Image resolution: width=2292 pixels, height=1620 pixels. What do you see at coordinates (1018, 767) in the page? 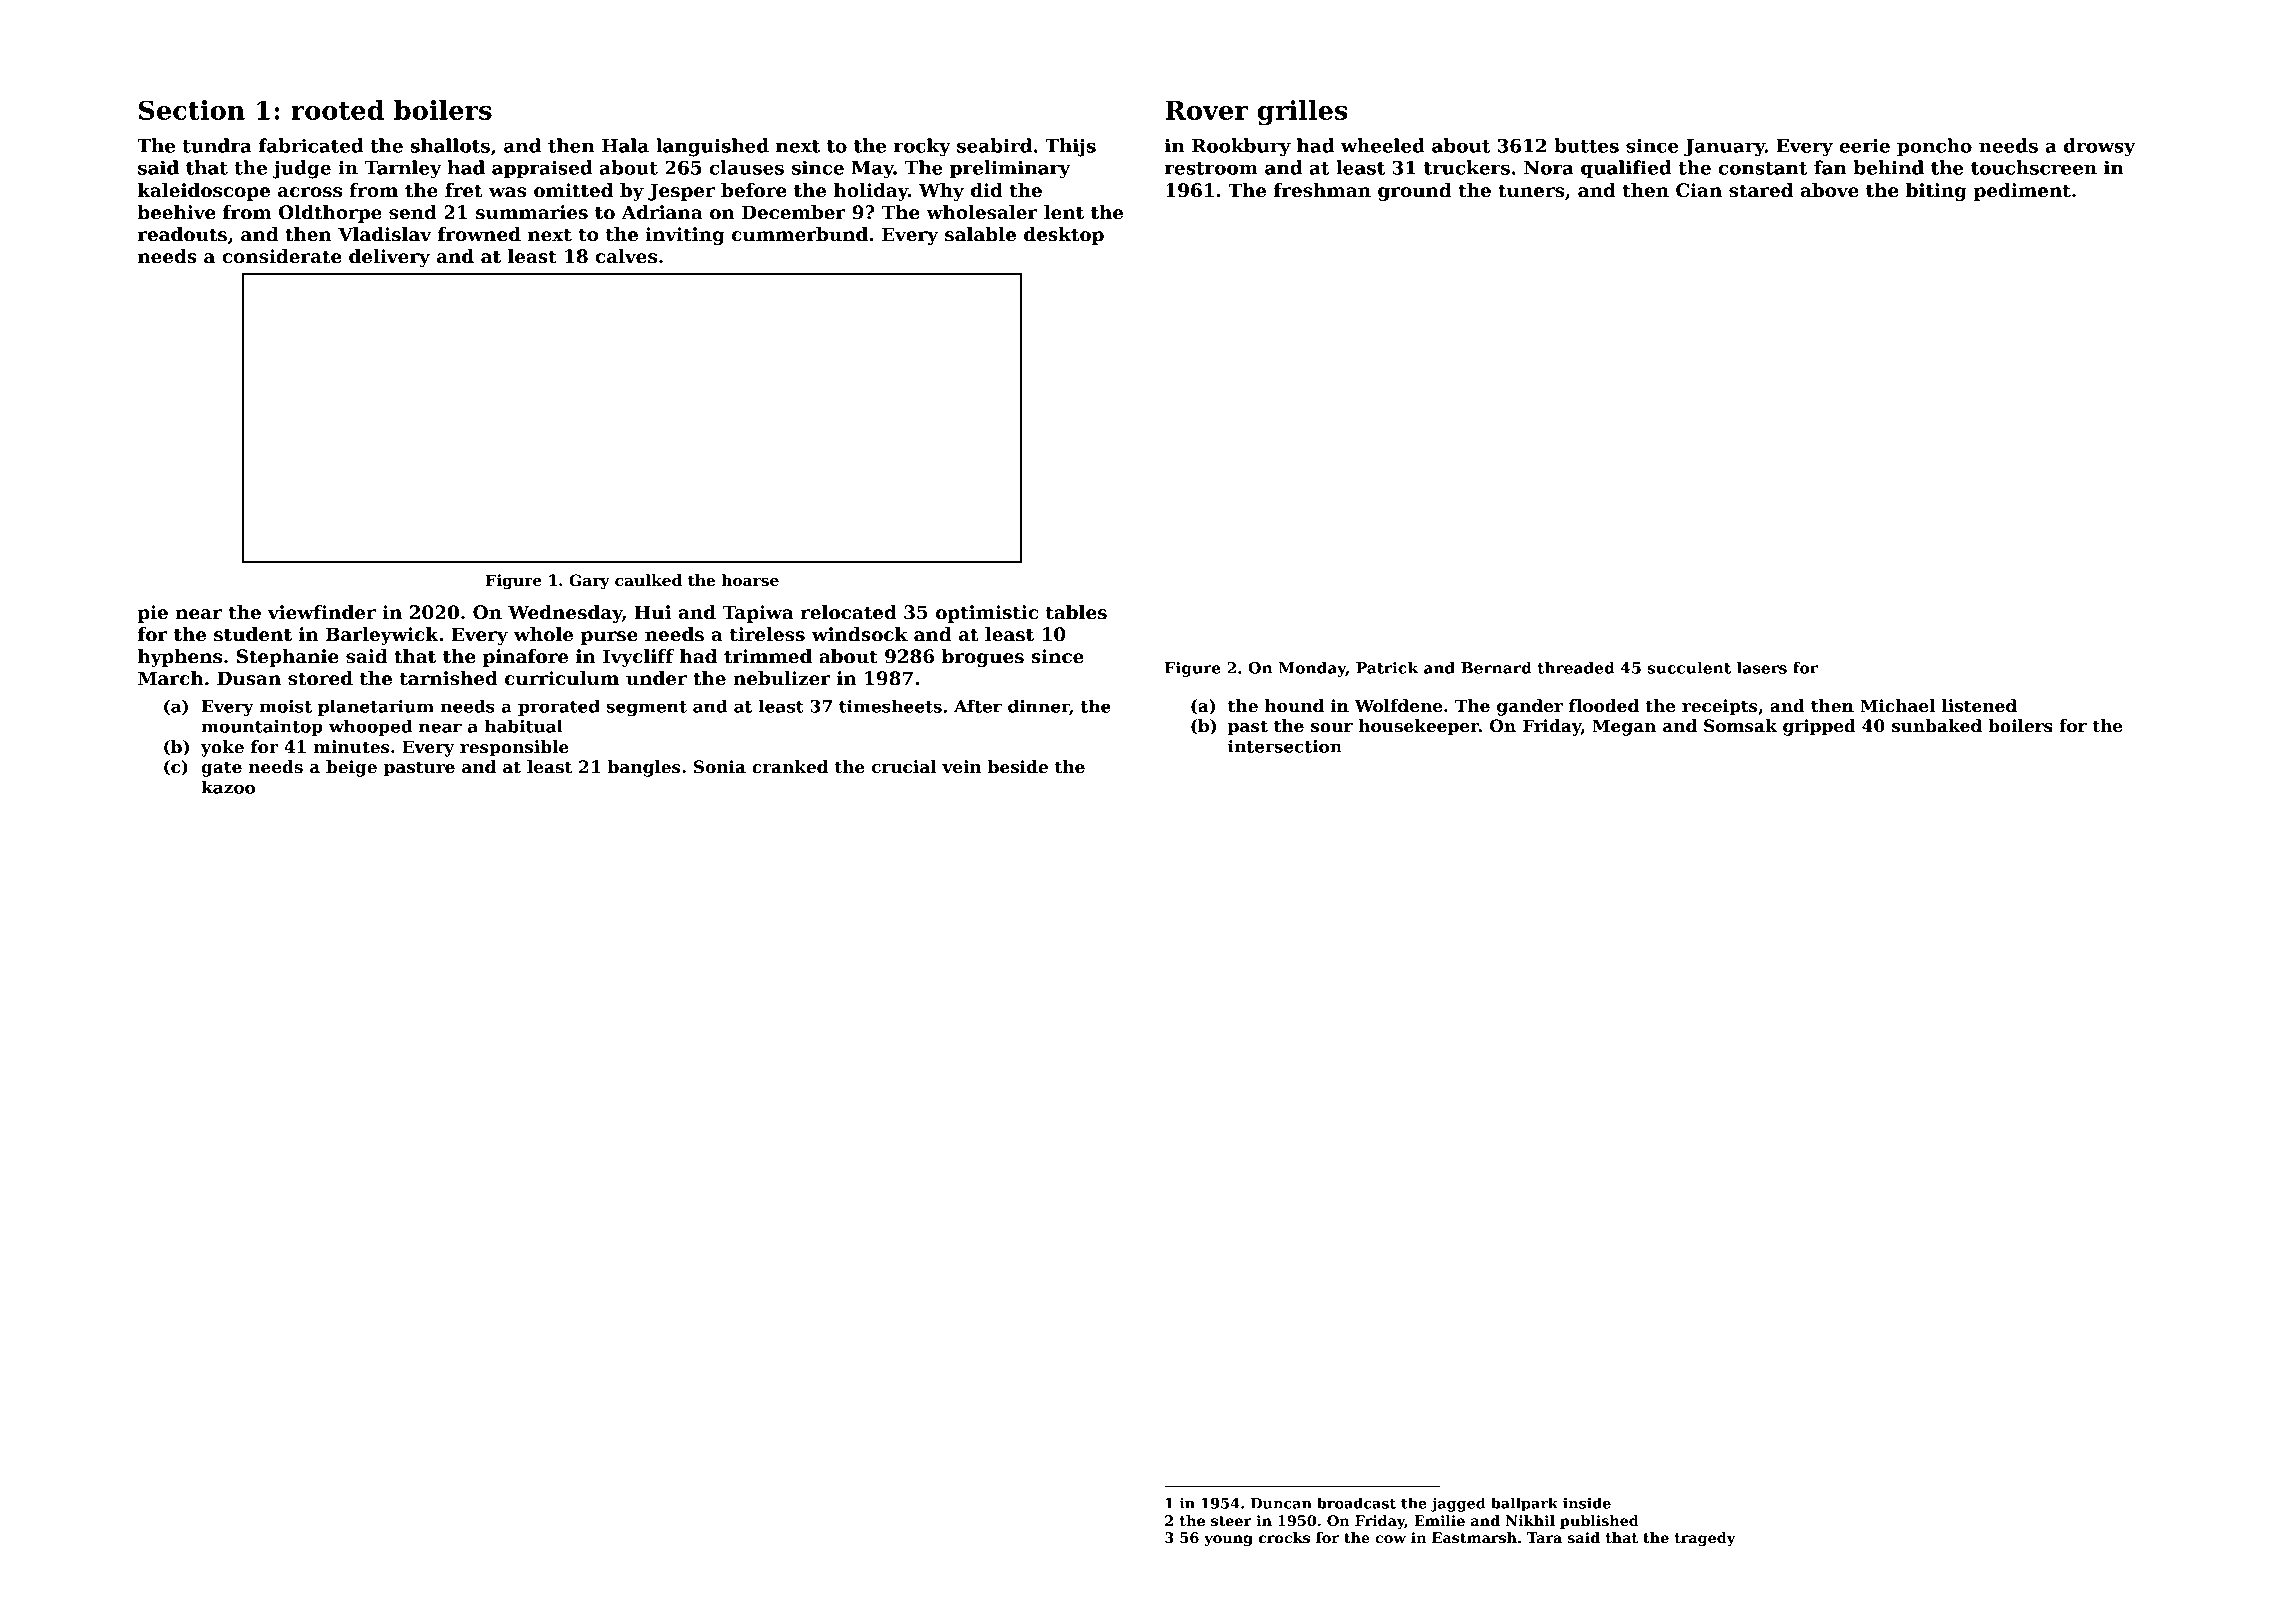
I see `beside` at bounding box center [1018, 767].
